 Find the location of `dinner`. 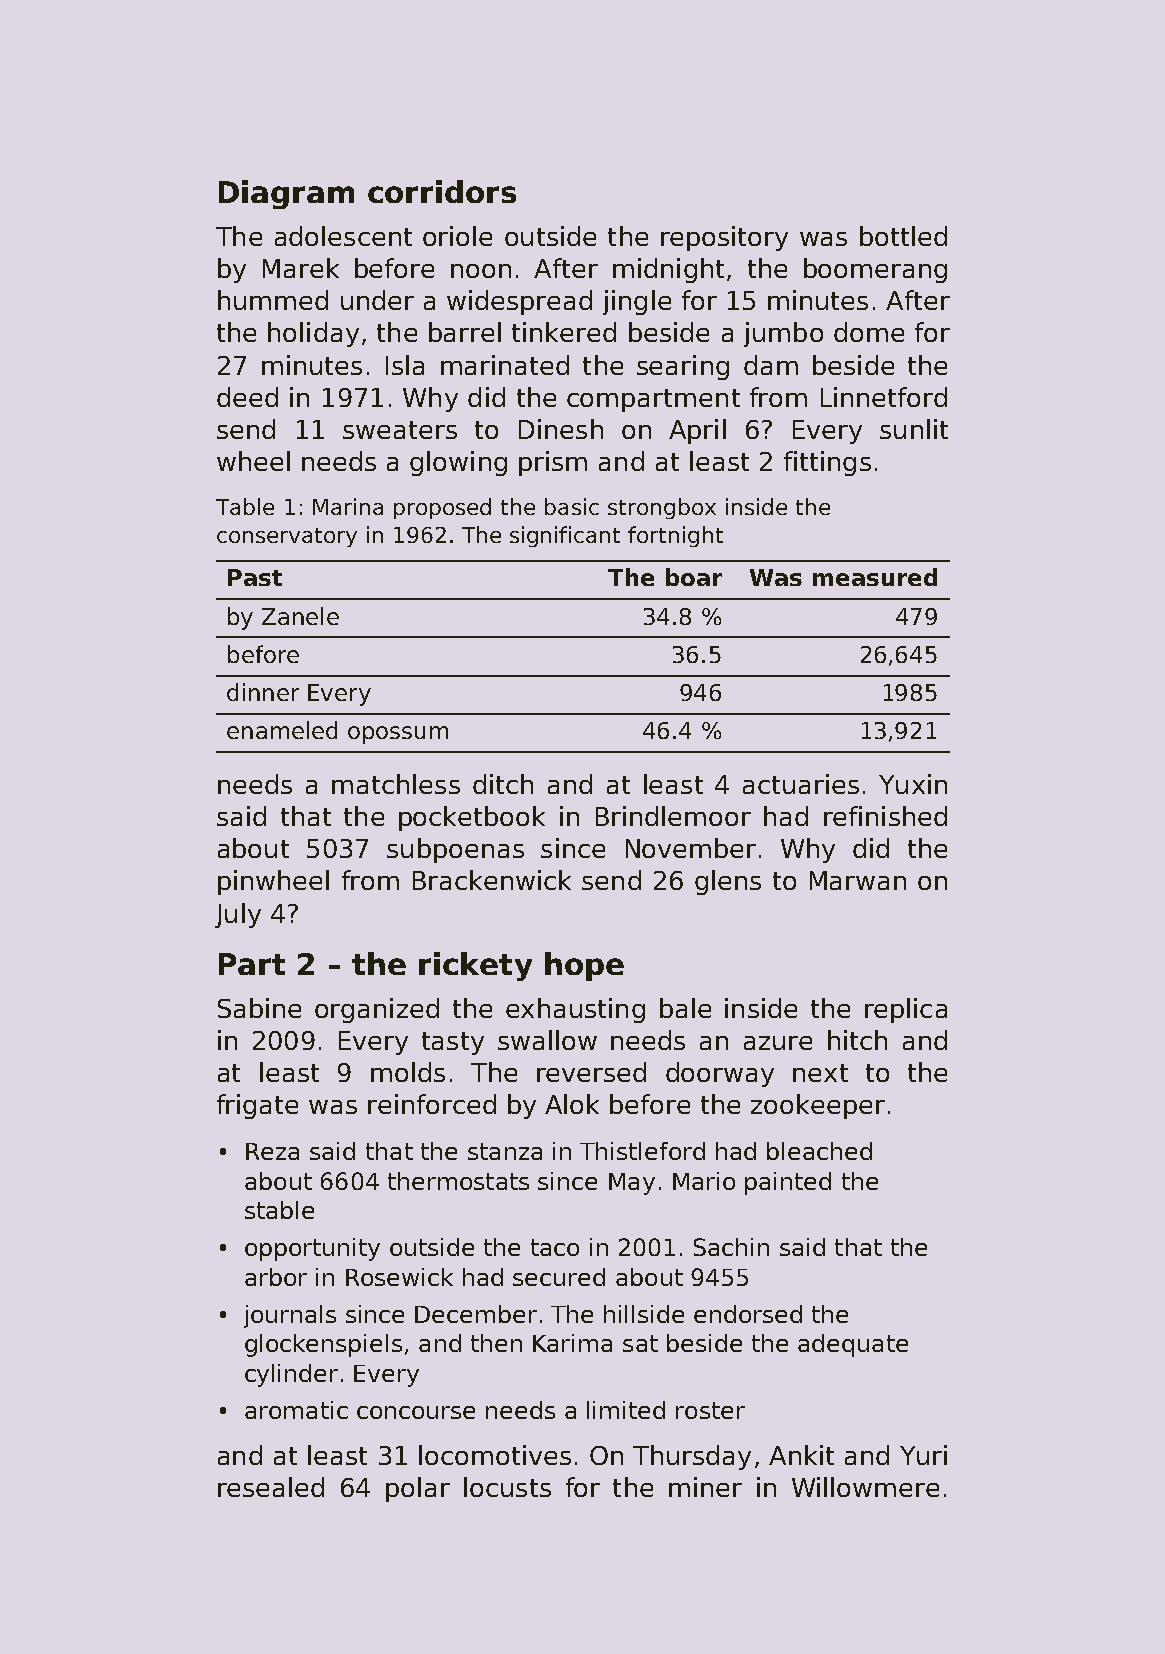

dinner is located at coordinates (263, 692).
